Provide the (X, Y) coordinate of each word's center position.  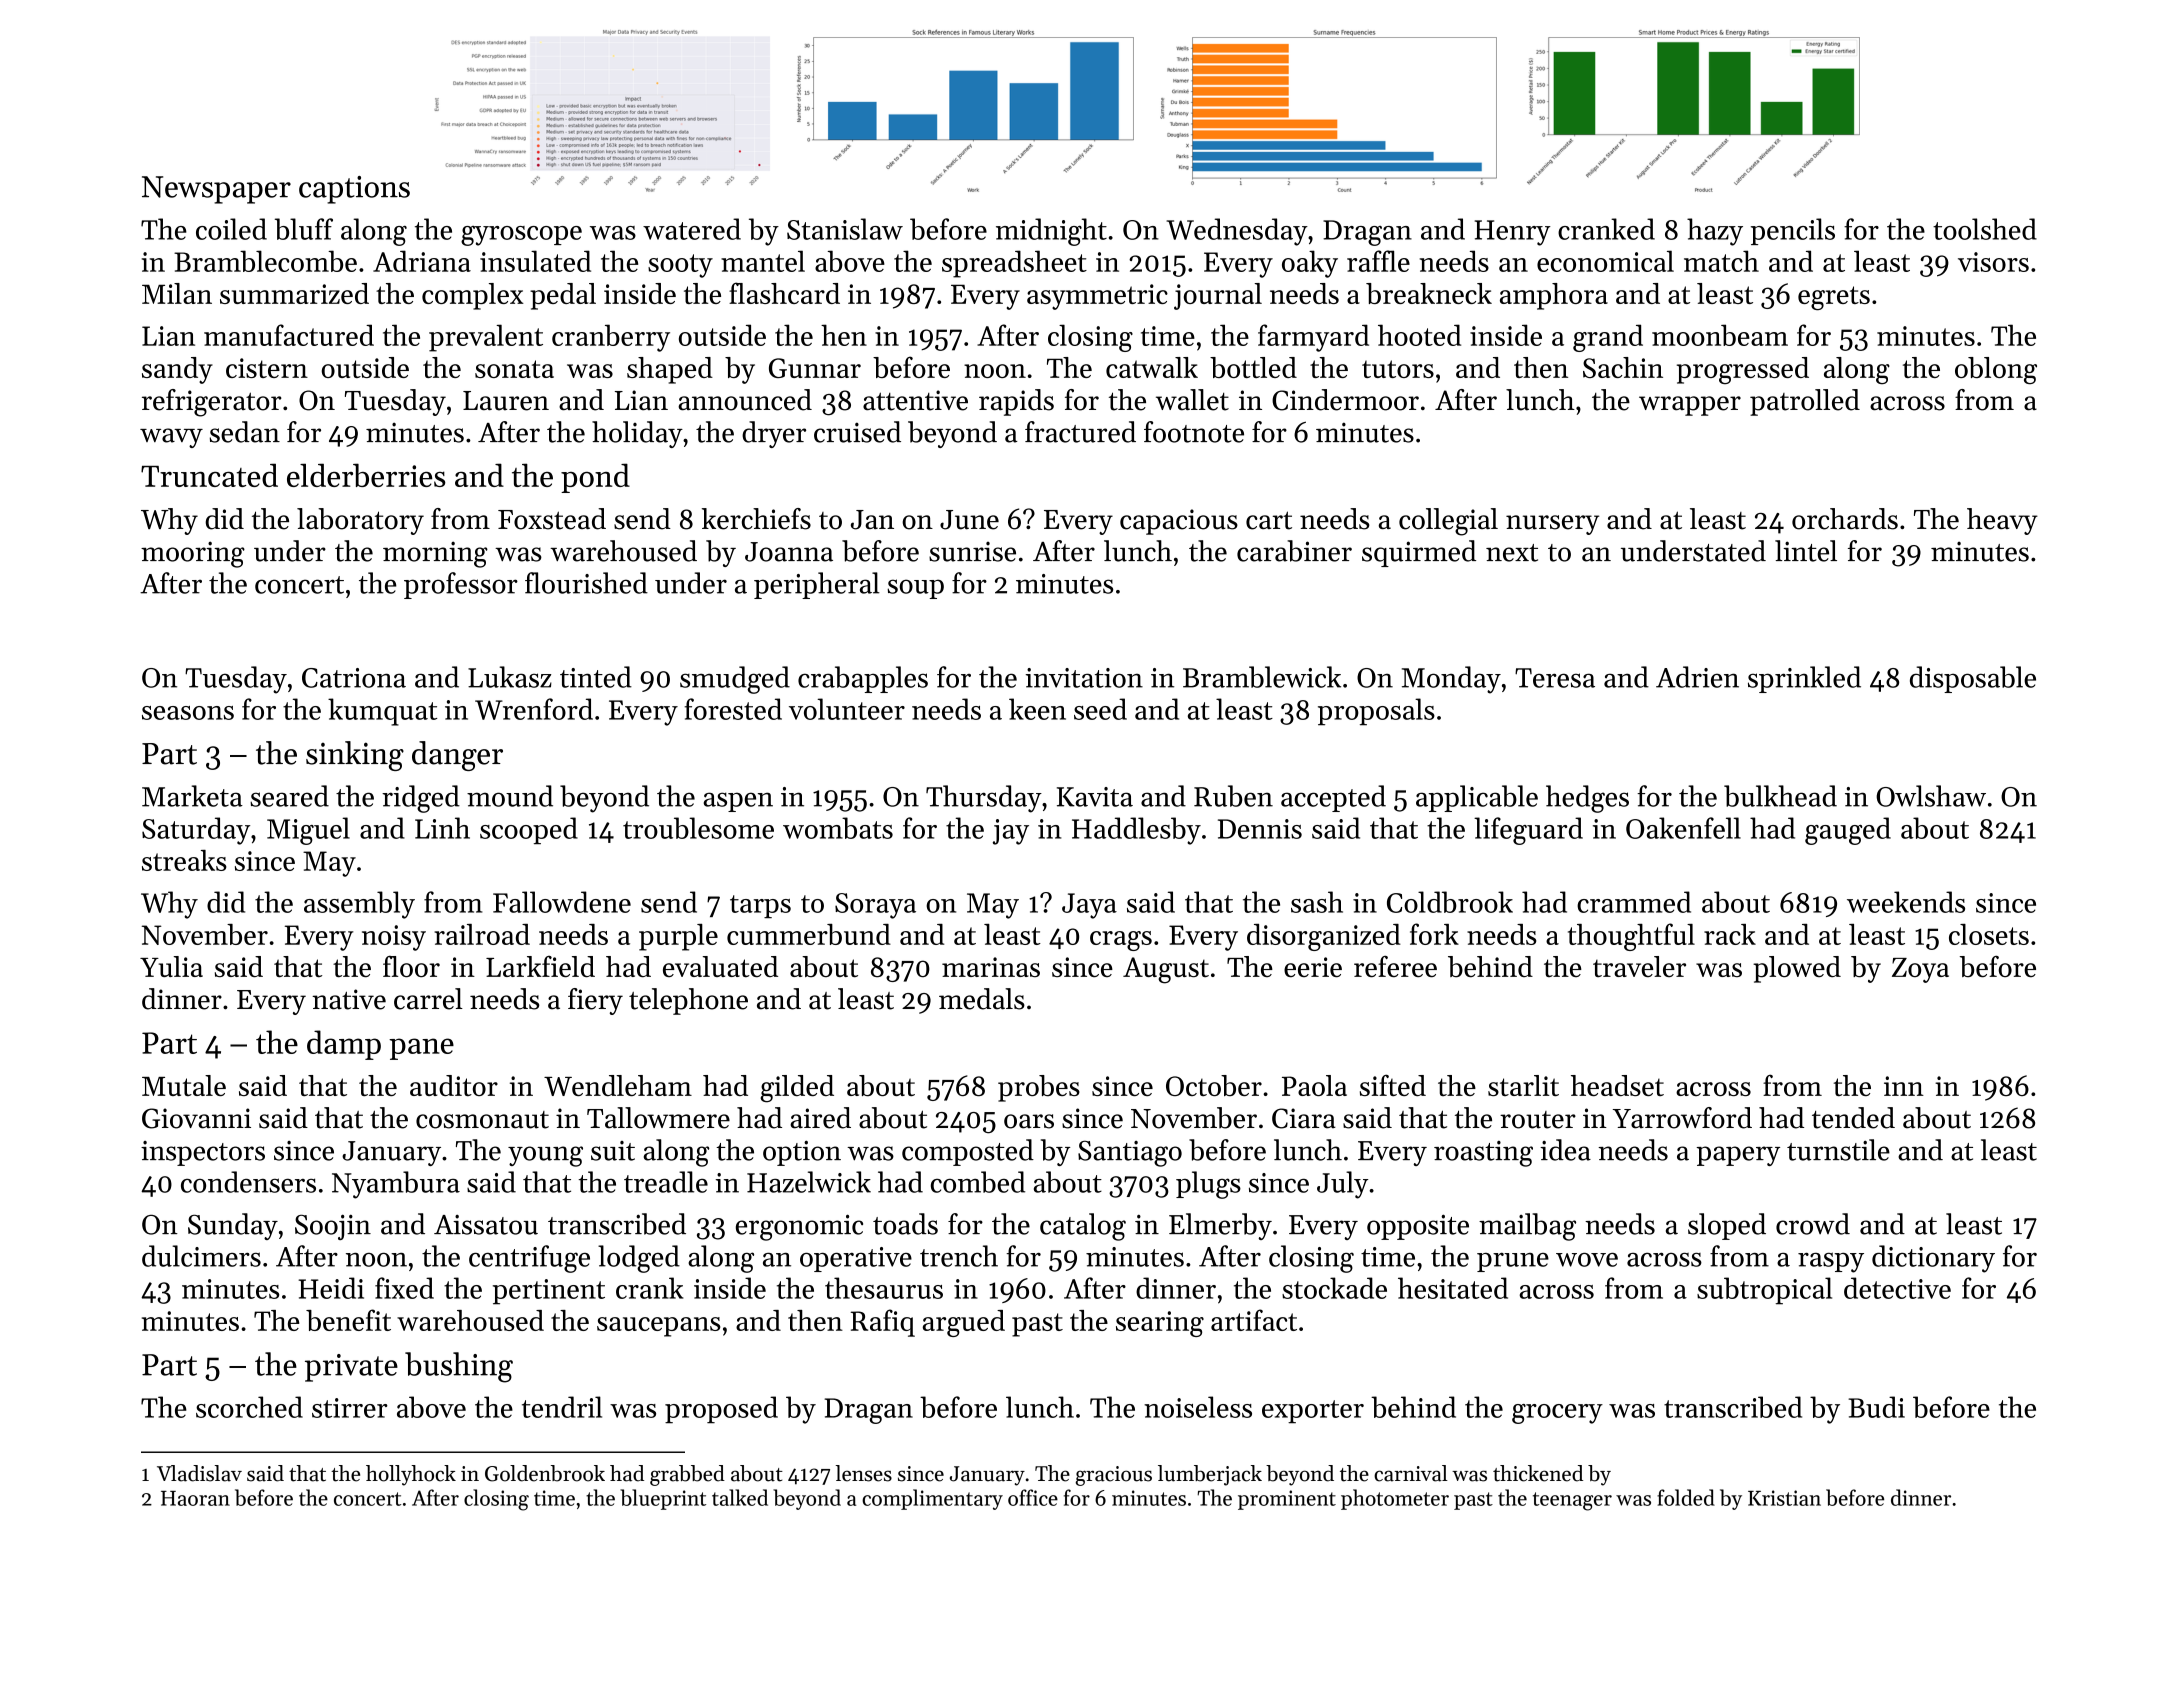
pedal (563, 296)
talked (740, 1497)
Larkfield (540, 966)
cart (1269, 520)
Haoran (195, 1498)
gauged (1848, 831)
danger (457, 756)
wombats (838, 828)
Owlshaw (1931, 796)
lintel (1806, 551)
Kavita (1095, 797)
